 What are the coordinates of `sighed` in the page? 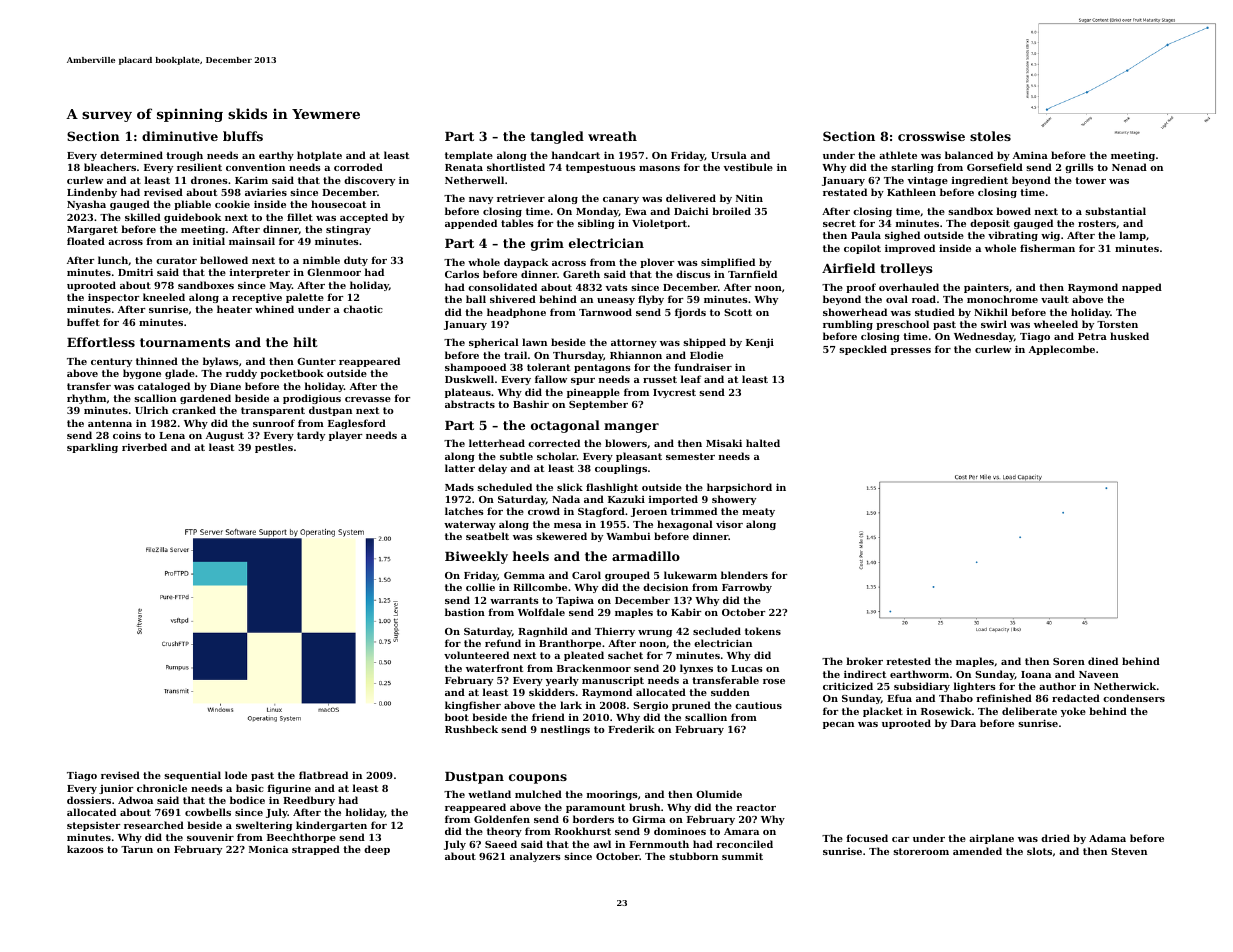 It's located at (902, 236).
